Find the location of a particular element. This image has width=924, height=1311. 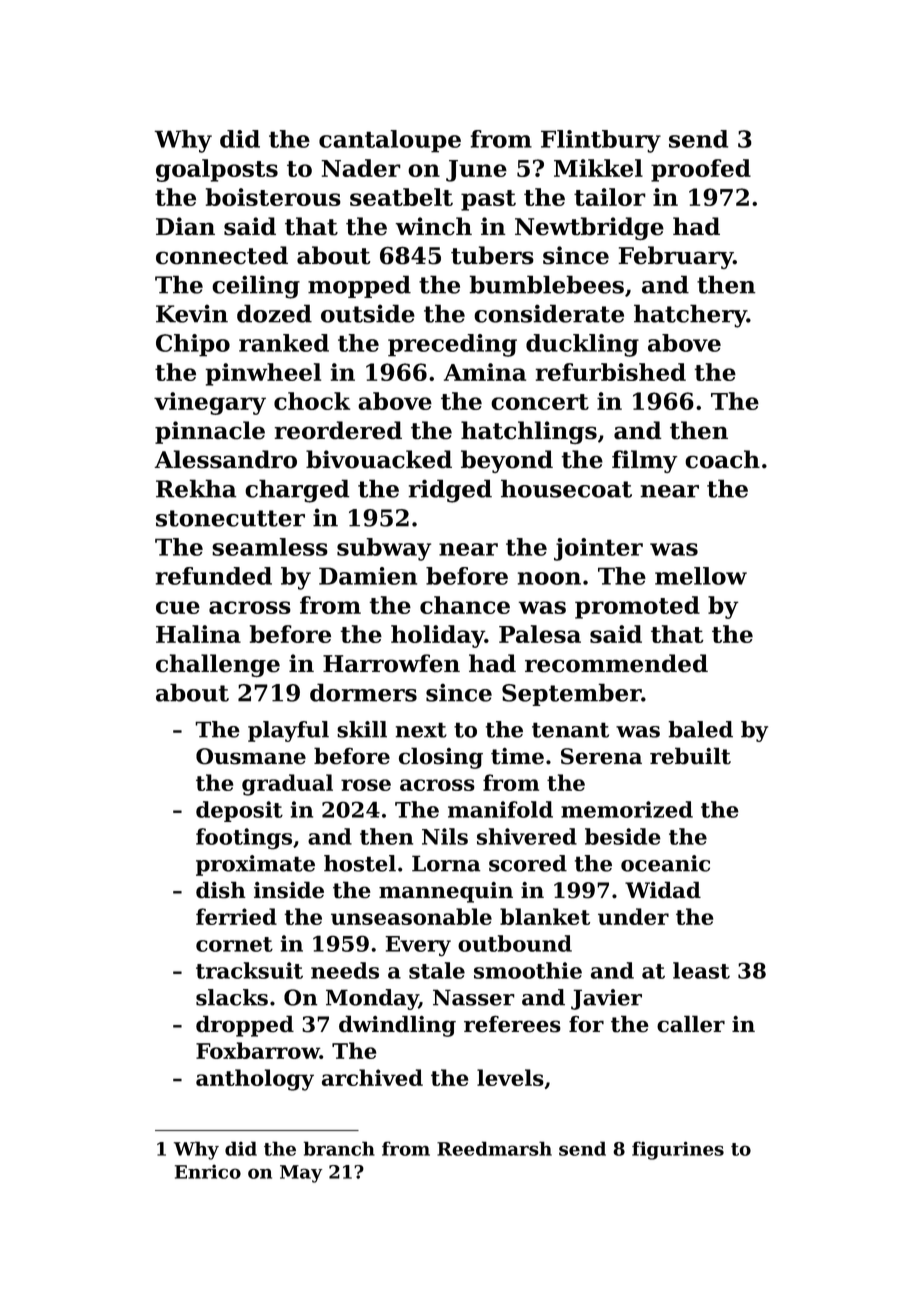

scored is located at coordinates (528, 863).
